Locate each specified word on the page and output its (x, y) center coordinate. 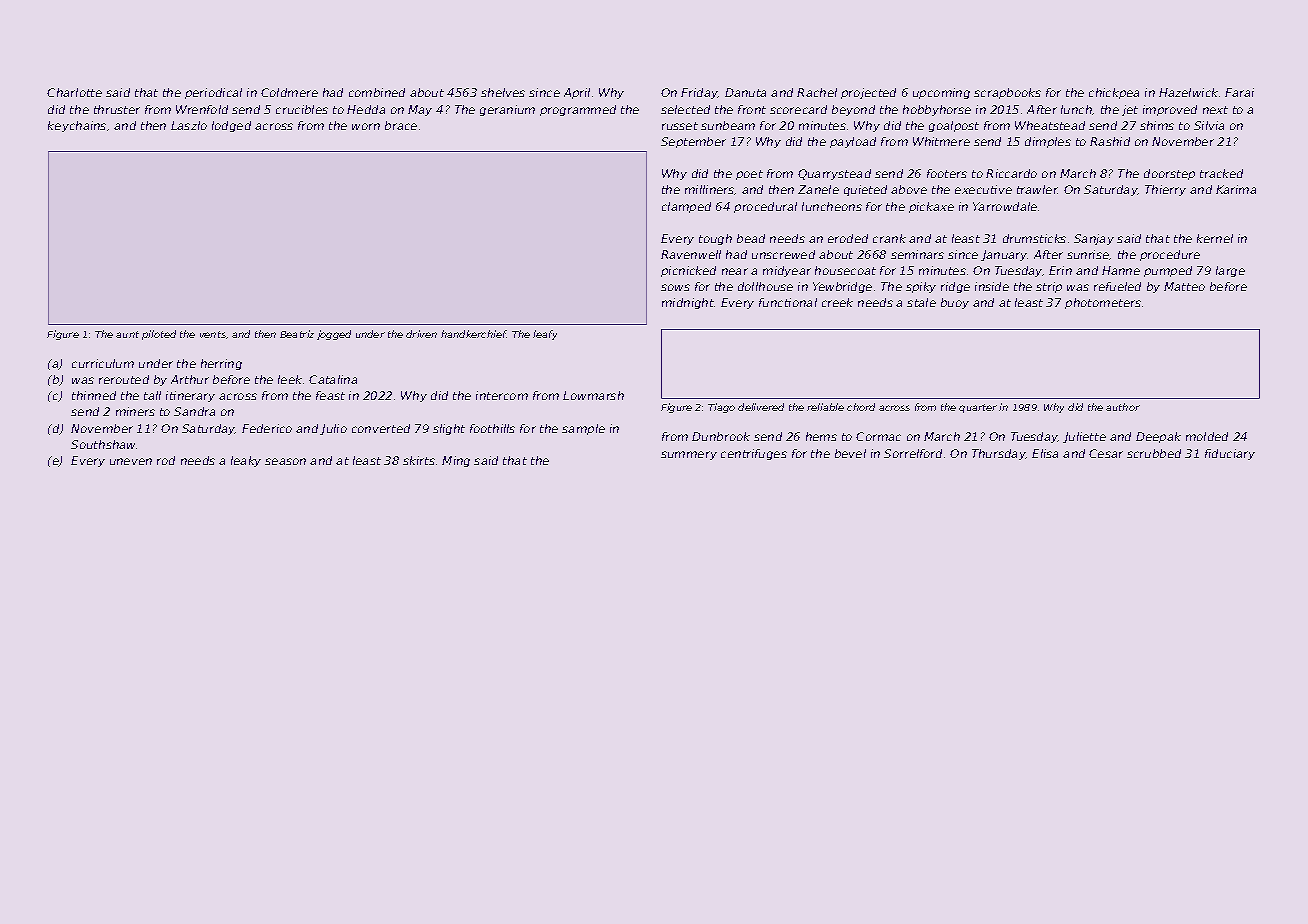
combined (377, 92)
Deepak (1158, 437)
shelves (503, 92)
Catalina (333, 379)
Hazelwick (1188, 92)
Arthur (190, 379)
